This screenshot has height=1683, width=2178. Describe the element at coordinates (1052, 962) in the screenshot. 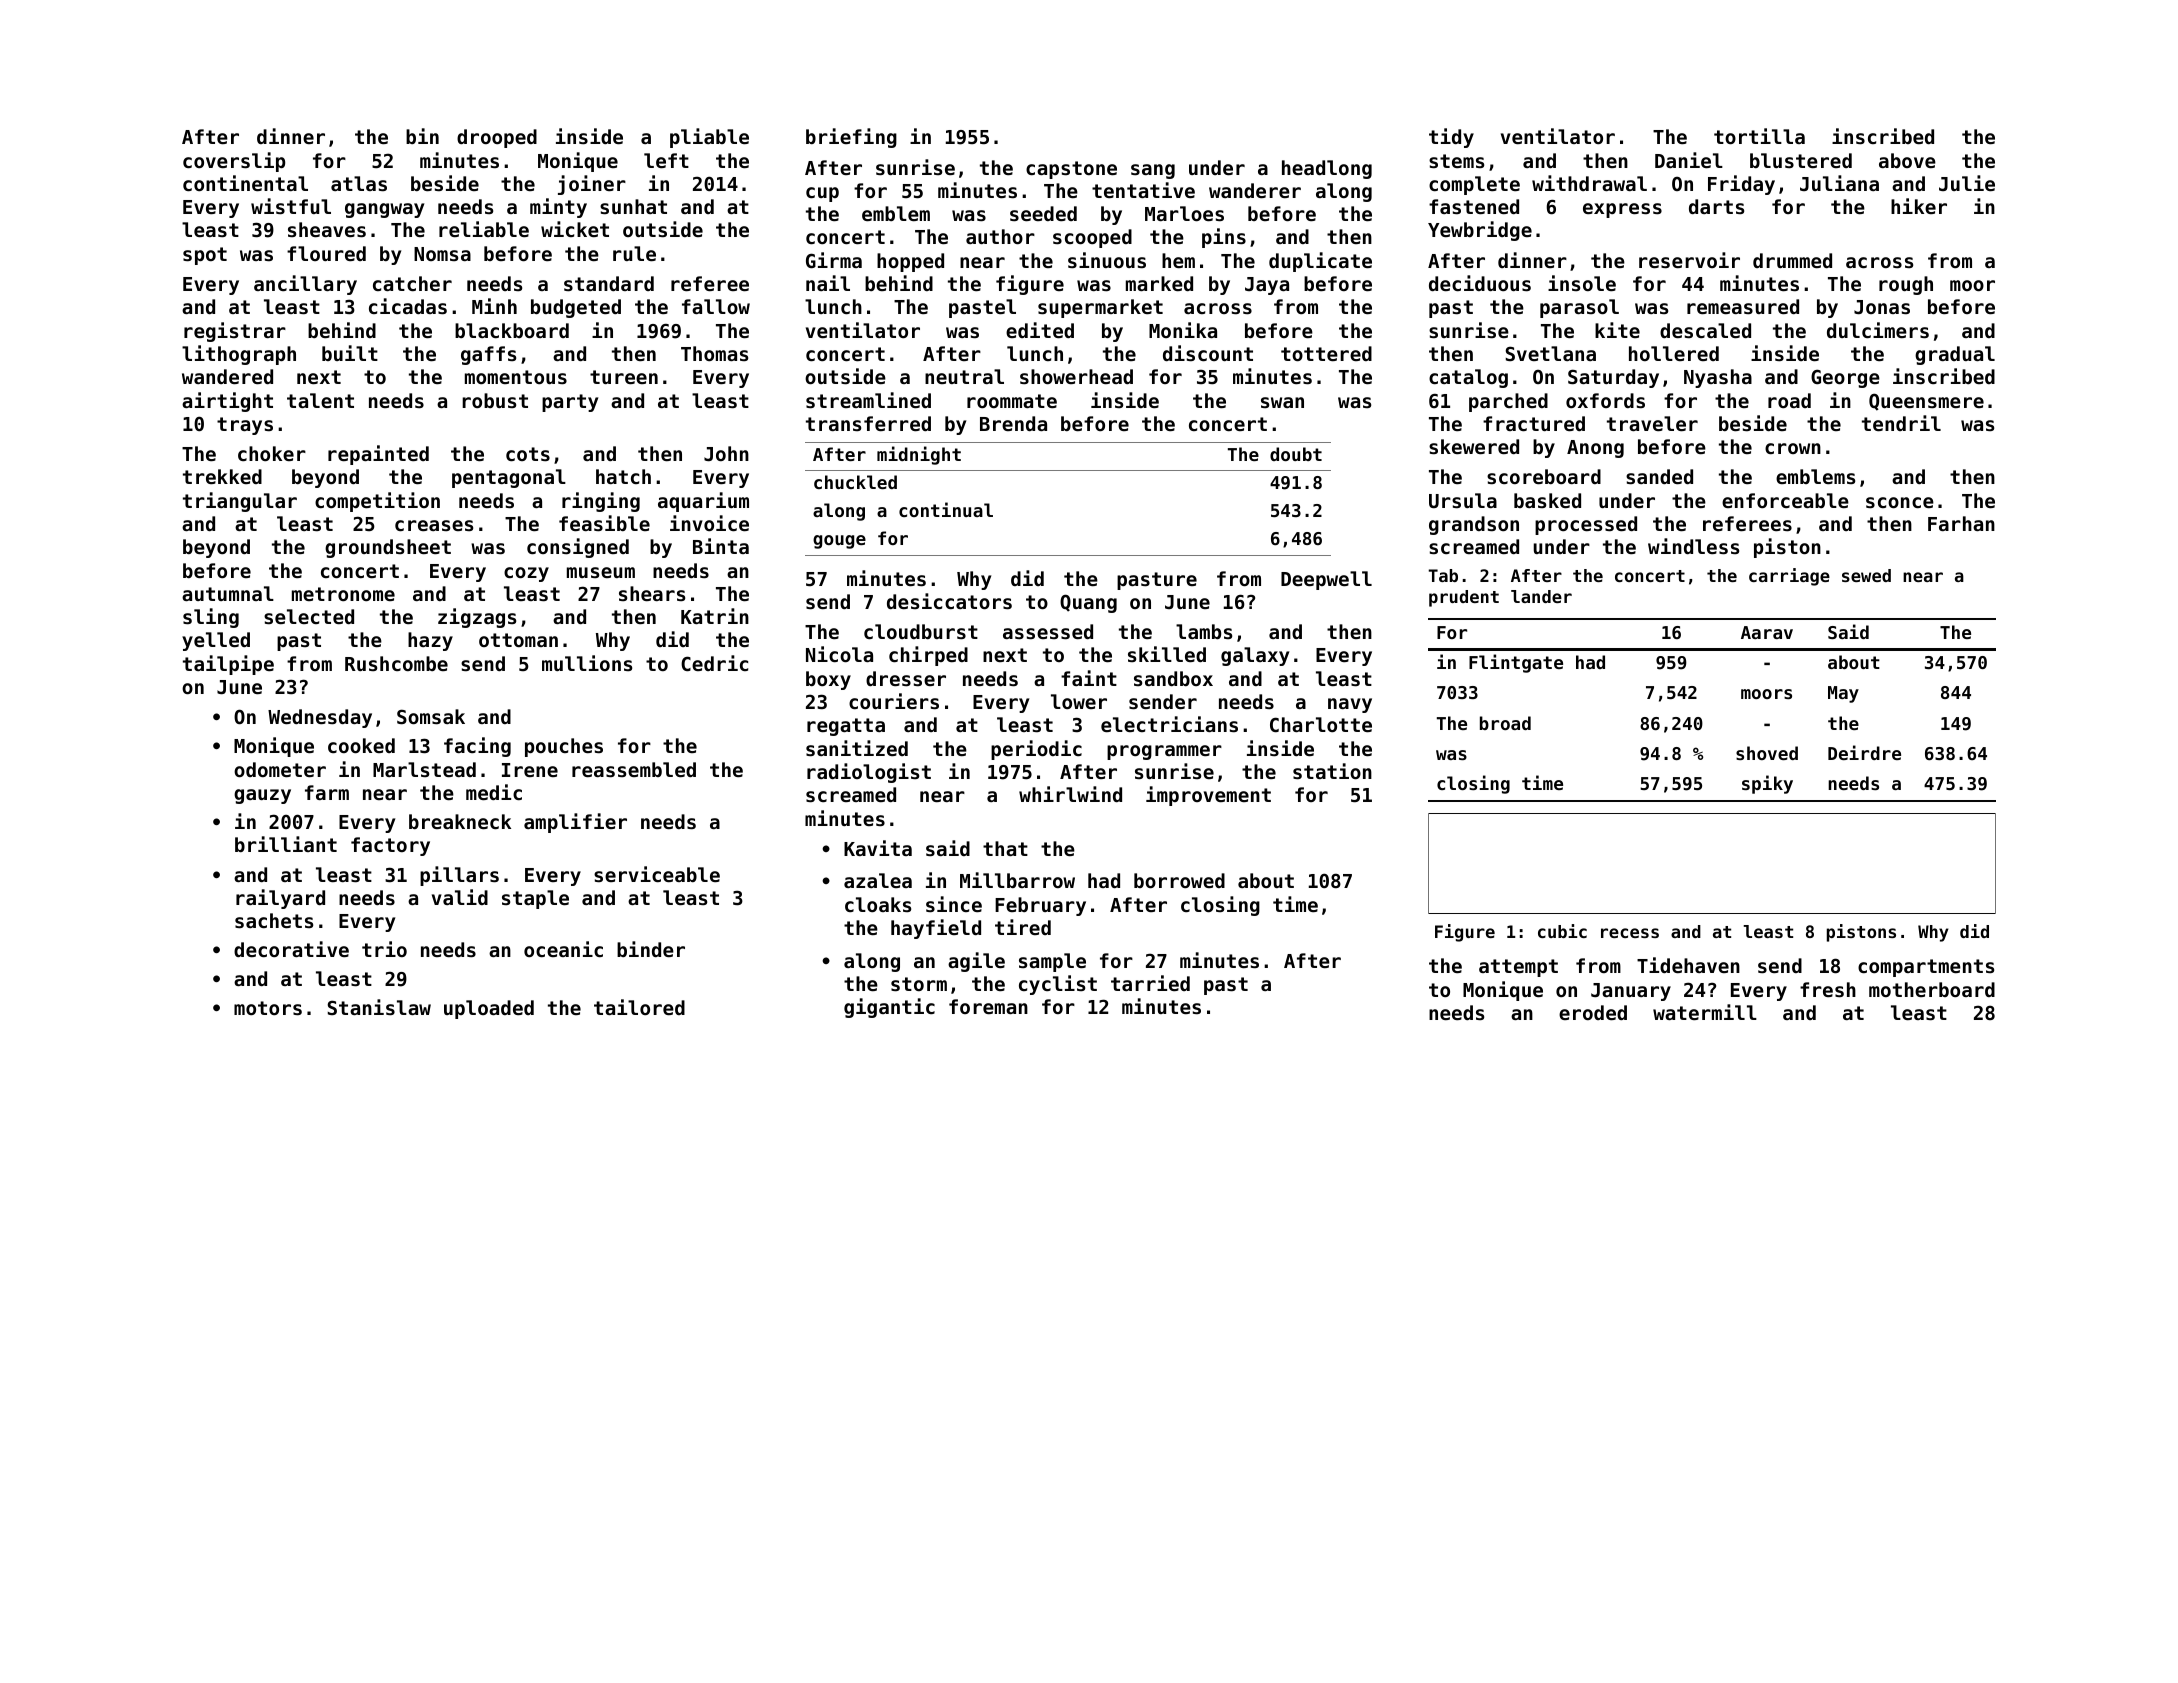

I see `sample` at that location.
